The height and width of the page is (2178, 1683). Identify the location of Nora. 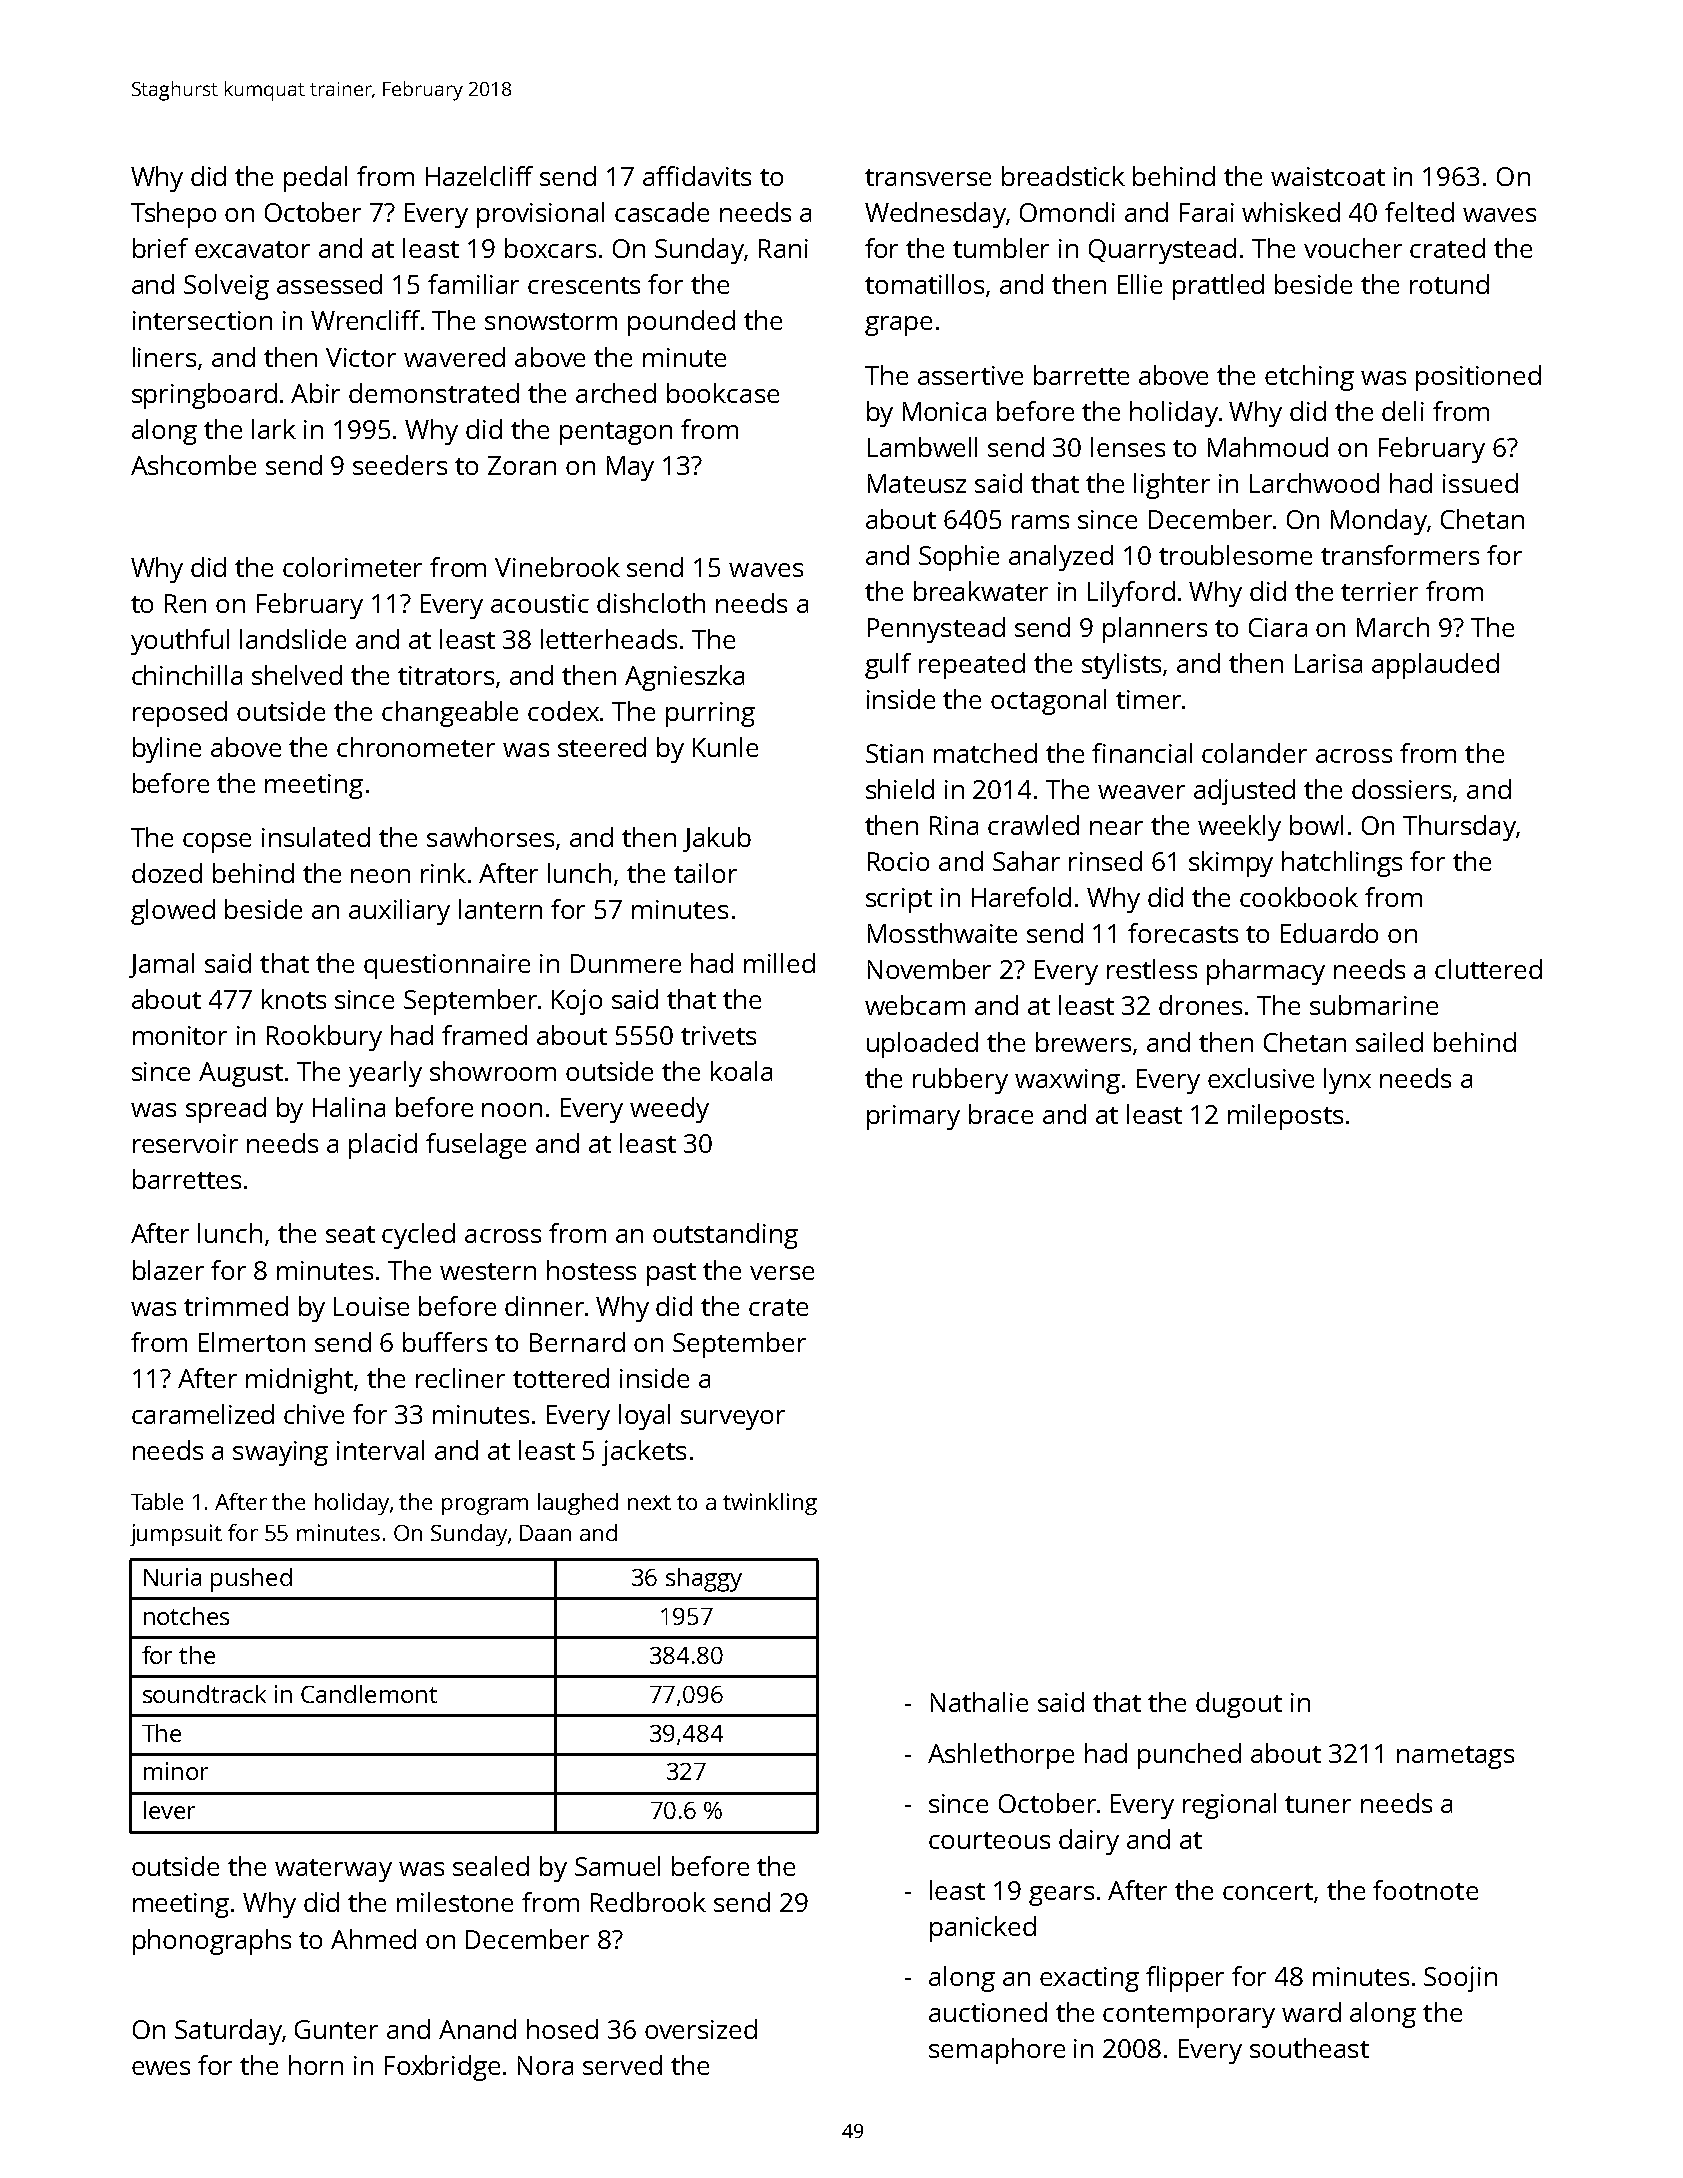
(545, 2065).
